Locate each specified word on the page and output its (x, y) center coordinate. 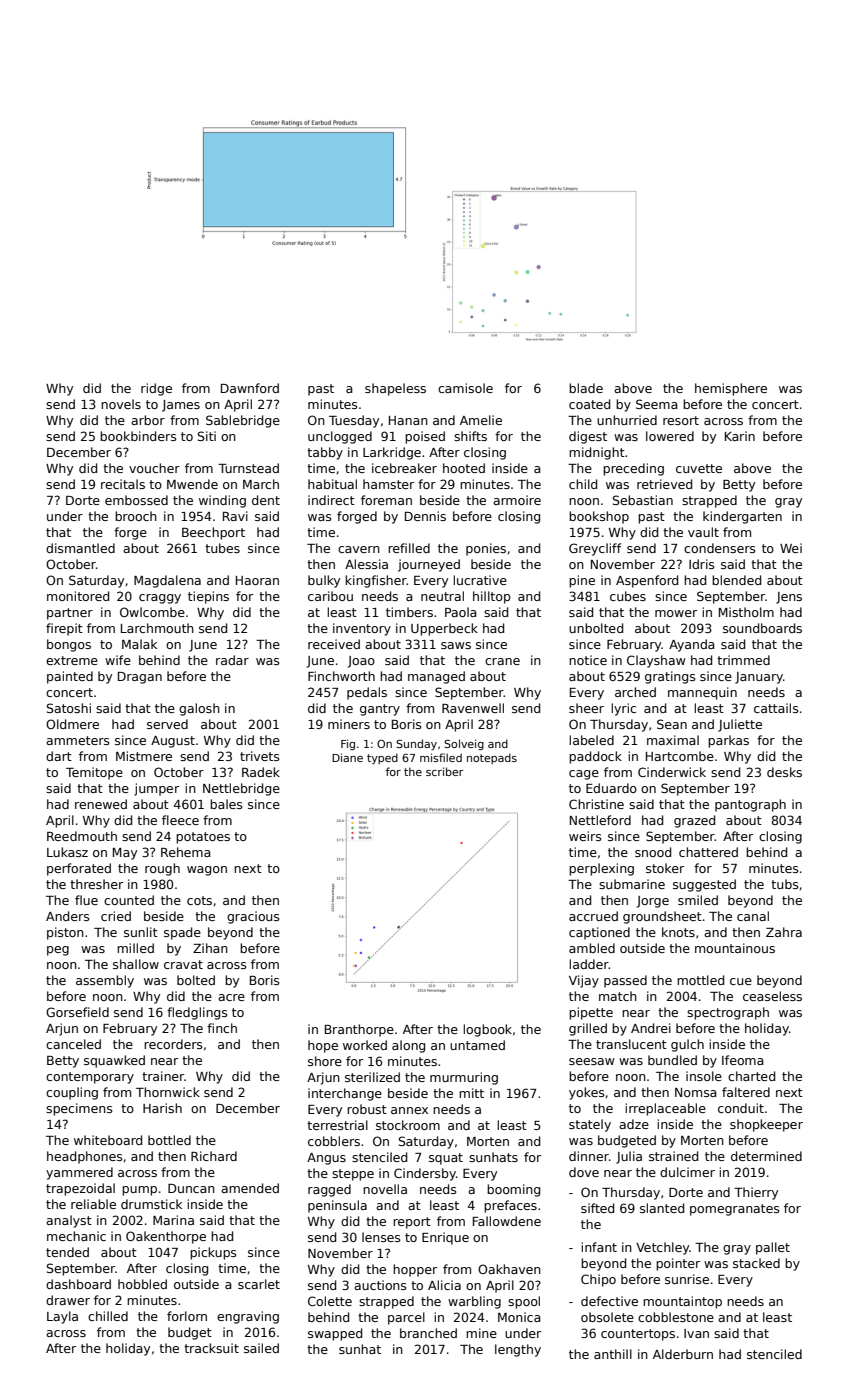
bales (226, 804)
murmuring (464, 1078)
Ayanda (692, 645)
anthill (613, 1354)
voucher (154, 468)
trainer (163, 1076)
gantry (380, 710)
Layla (62, 1317)
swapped (335, 1334)
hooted (464, 468)
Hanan (408, 420)
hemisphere (731, 389)
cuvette (699, 468)
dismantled (80, 548)
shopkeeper (766, 1125)
